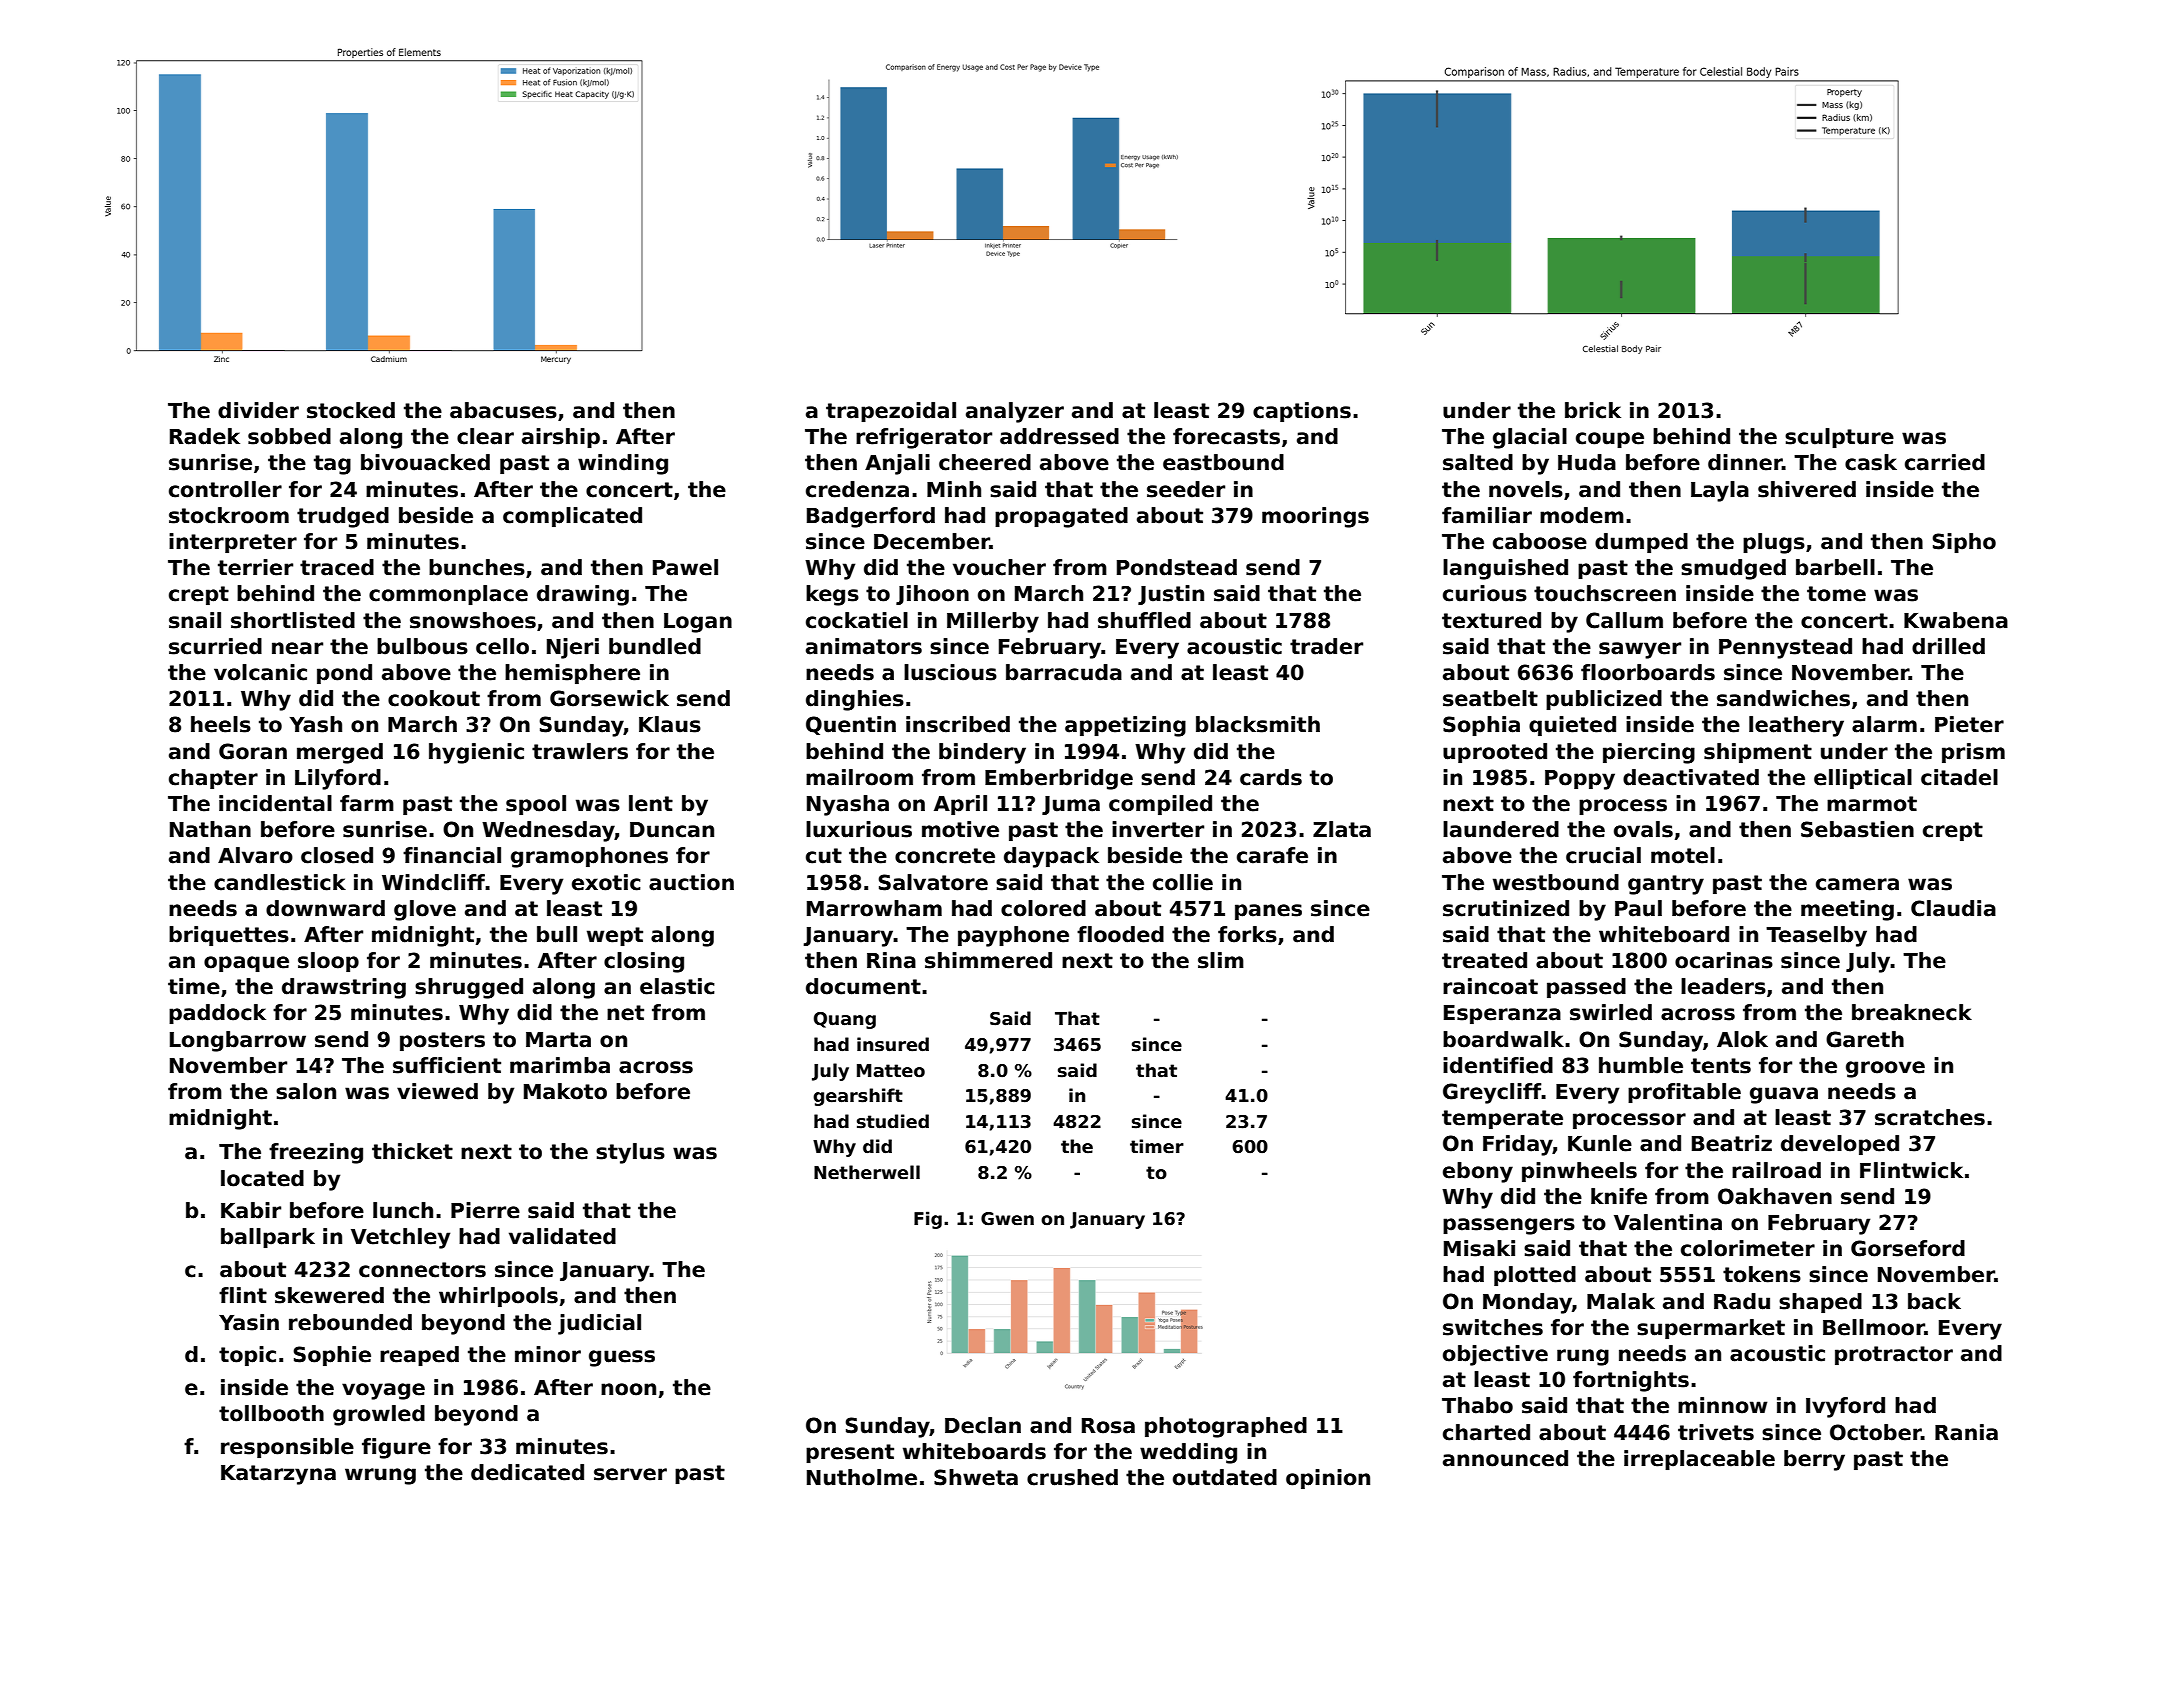 The width and height of the screenshot is (2178, 1683). Describe the element at coordinates (628, 1389) in the screenshot. I see `noon` at that location.
